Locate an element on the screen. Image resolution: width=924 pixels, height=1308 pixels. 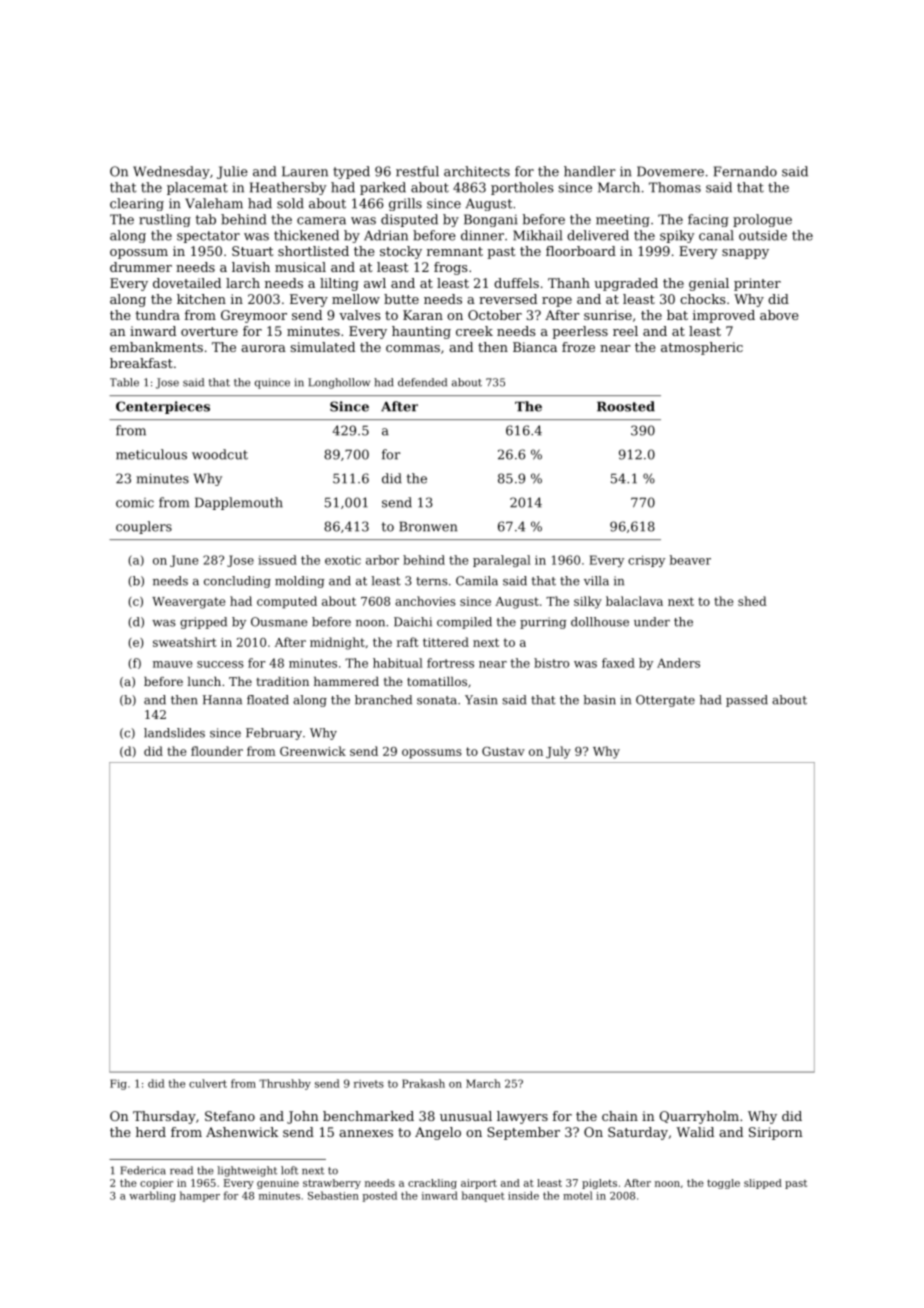
Fig is located at coordinates (118, 1084).
